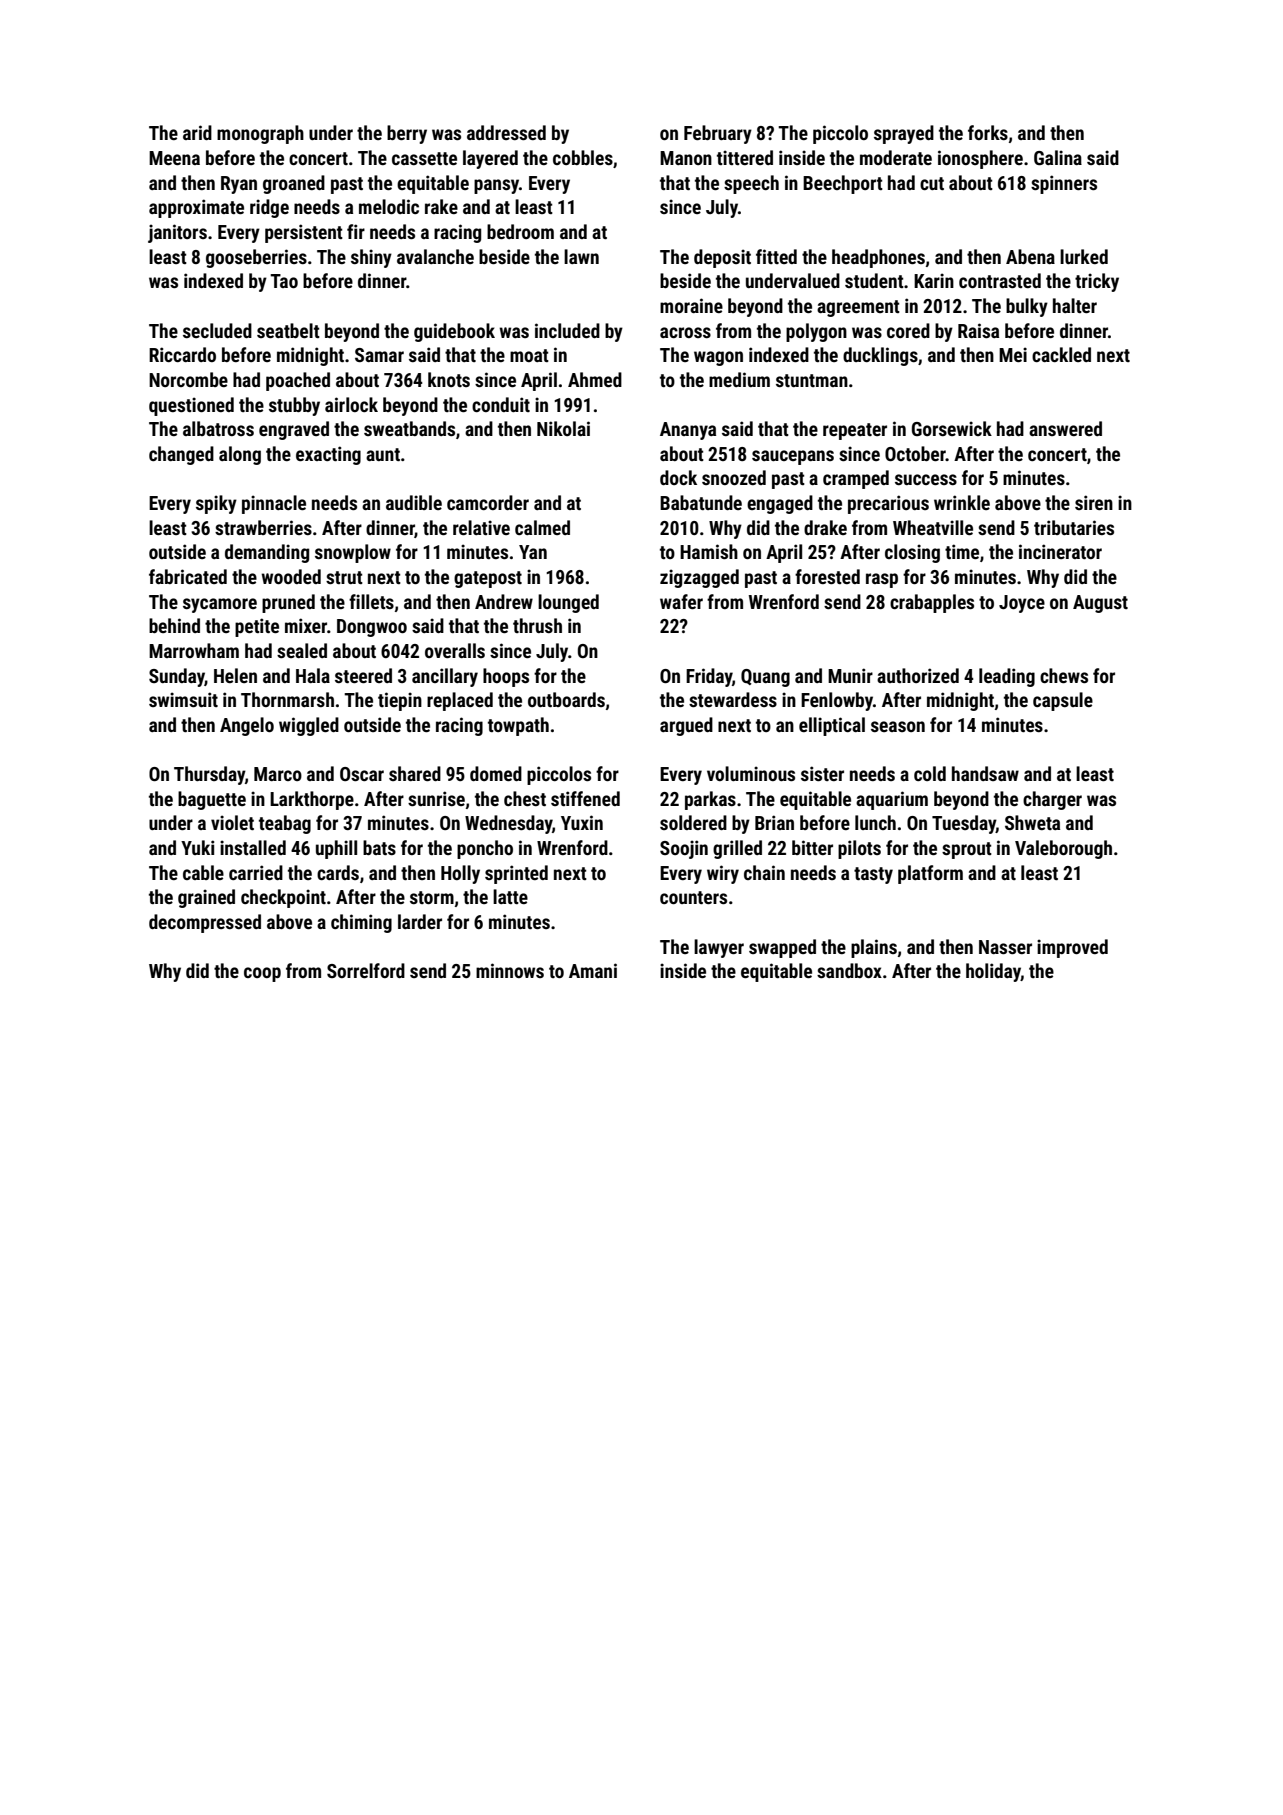 Image resolution: width=1283 pixels, height=1815 pixels. I want to click on engaged, so click(780, 504).
